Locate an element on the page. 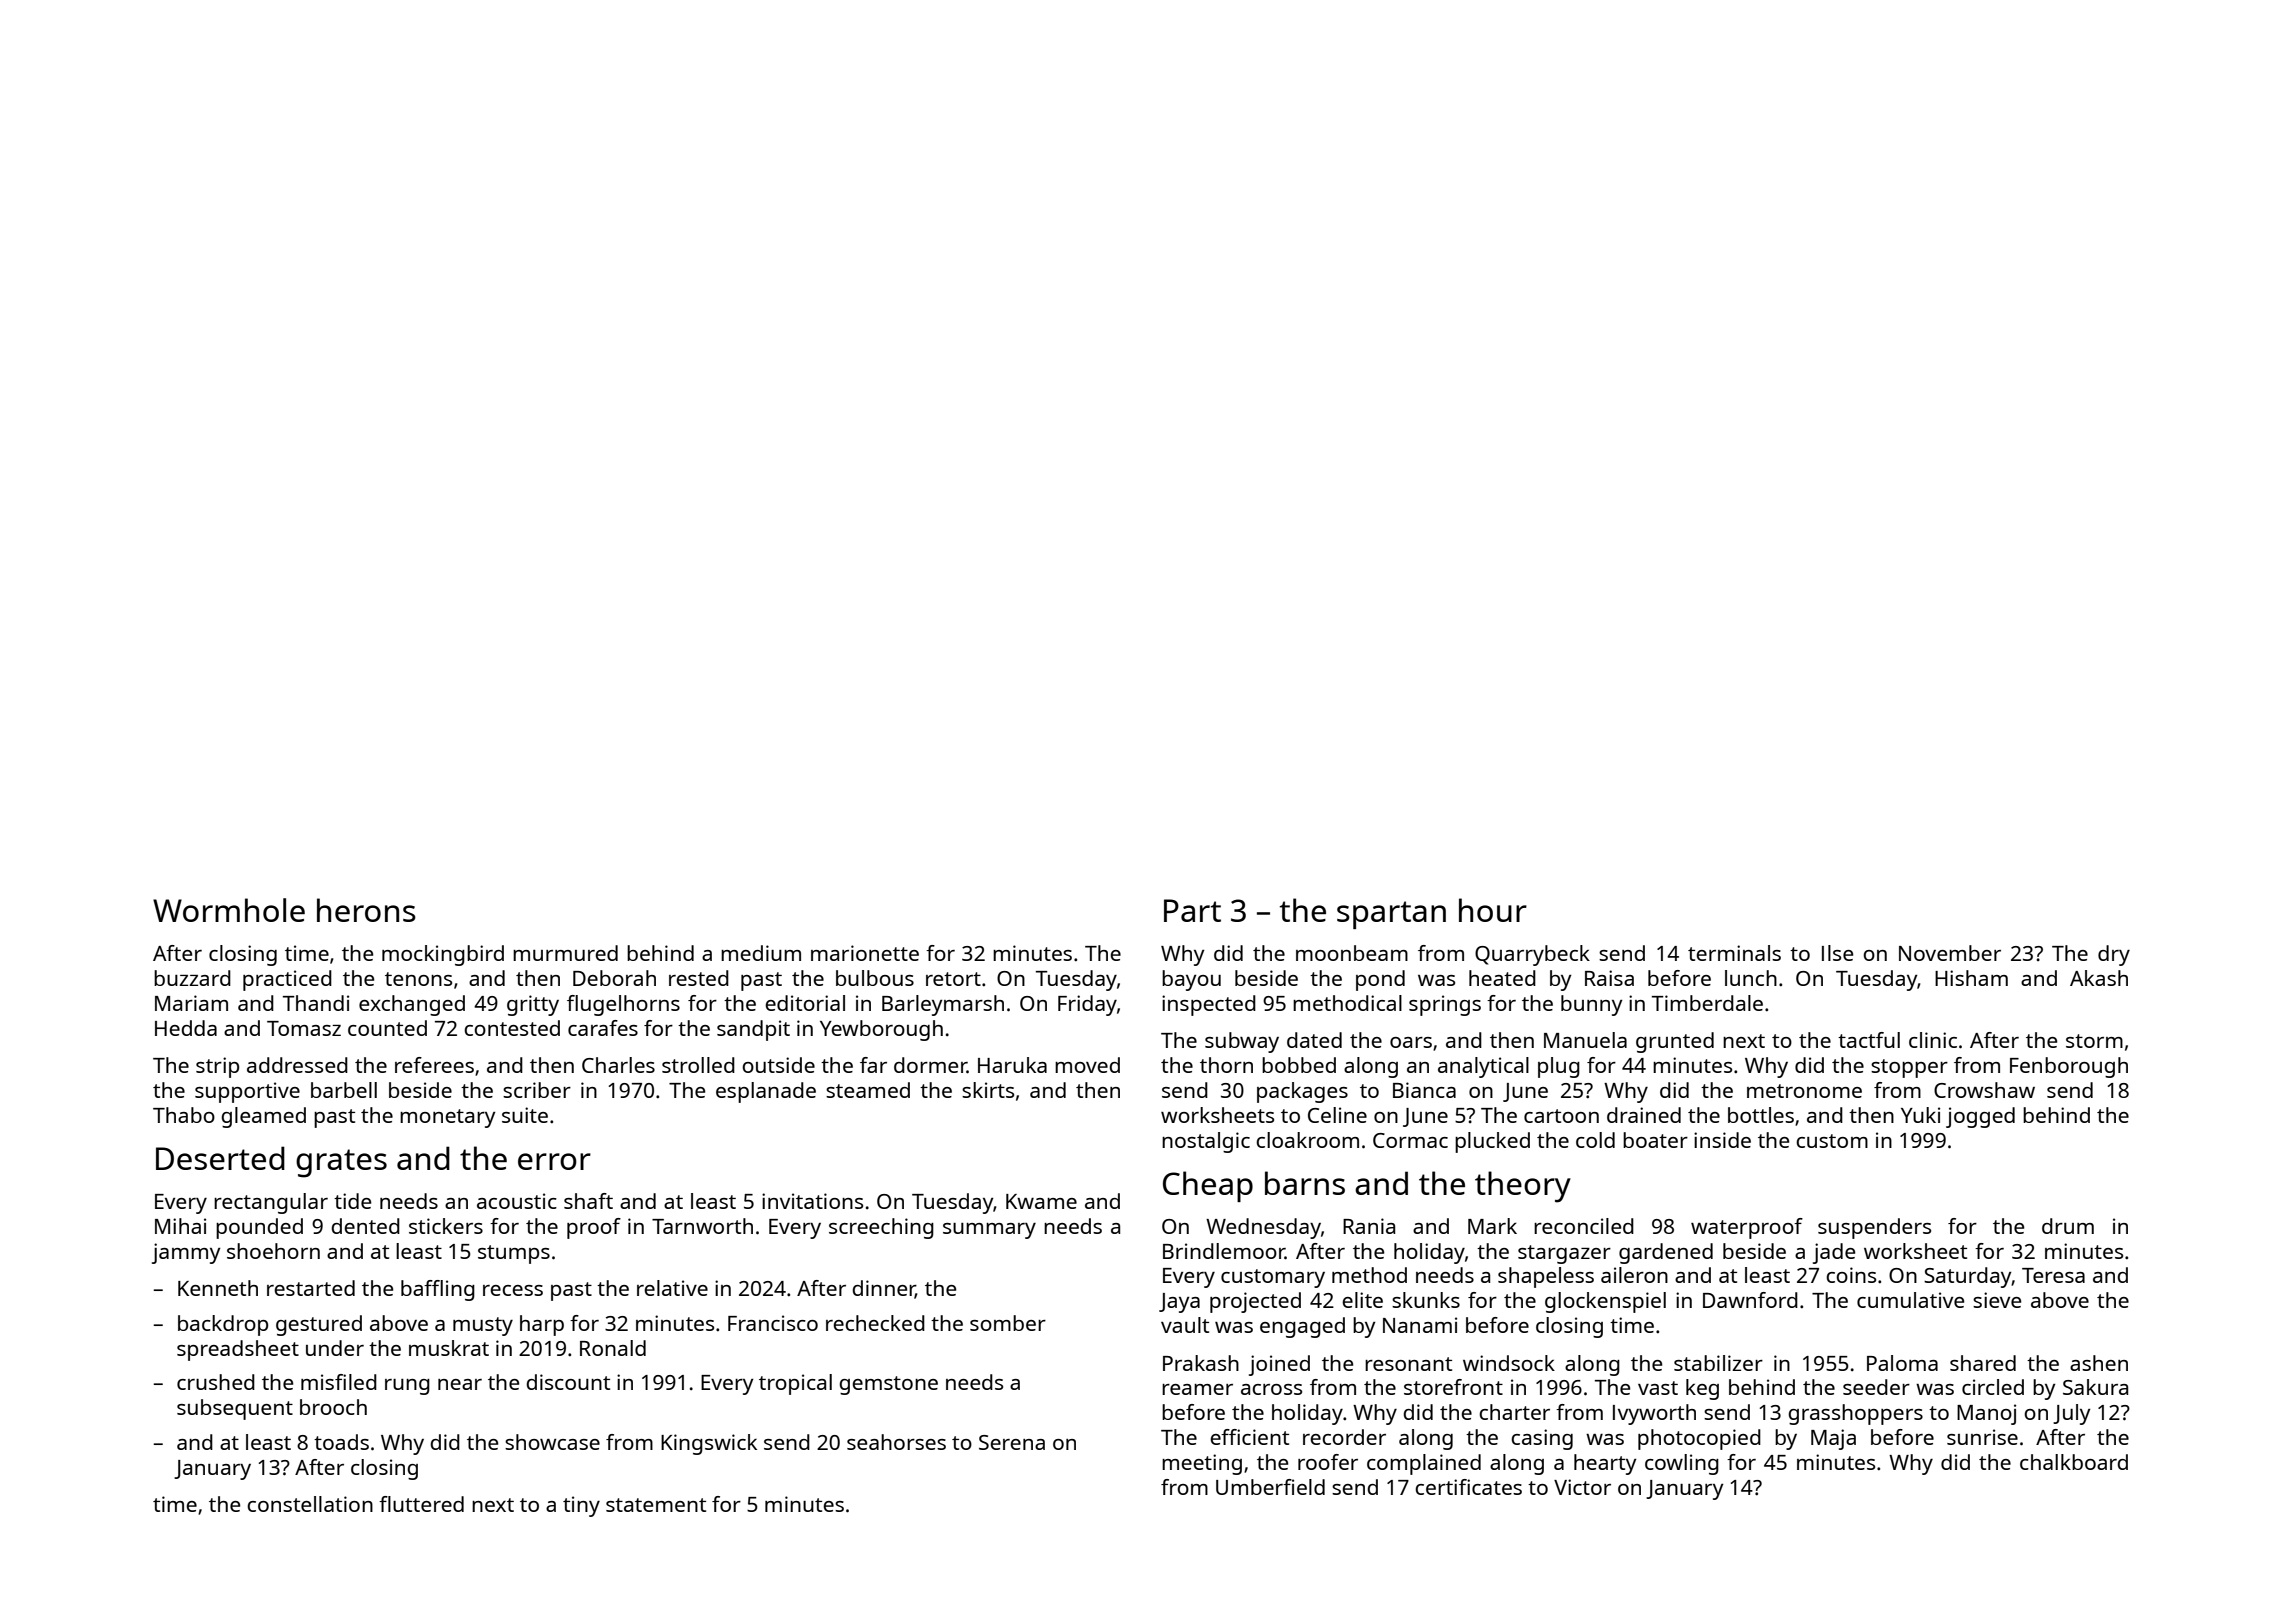 This page has height=1614, width=2283. meeting is located at coordinates (1202, 1464).
